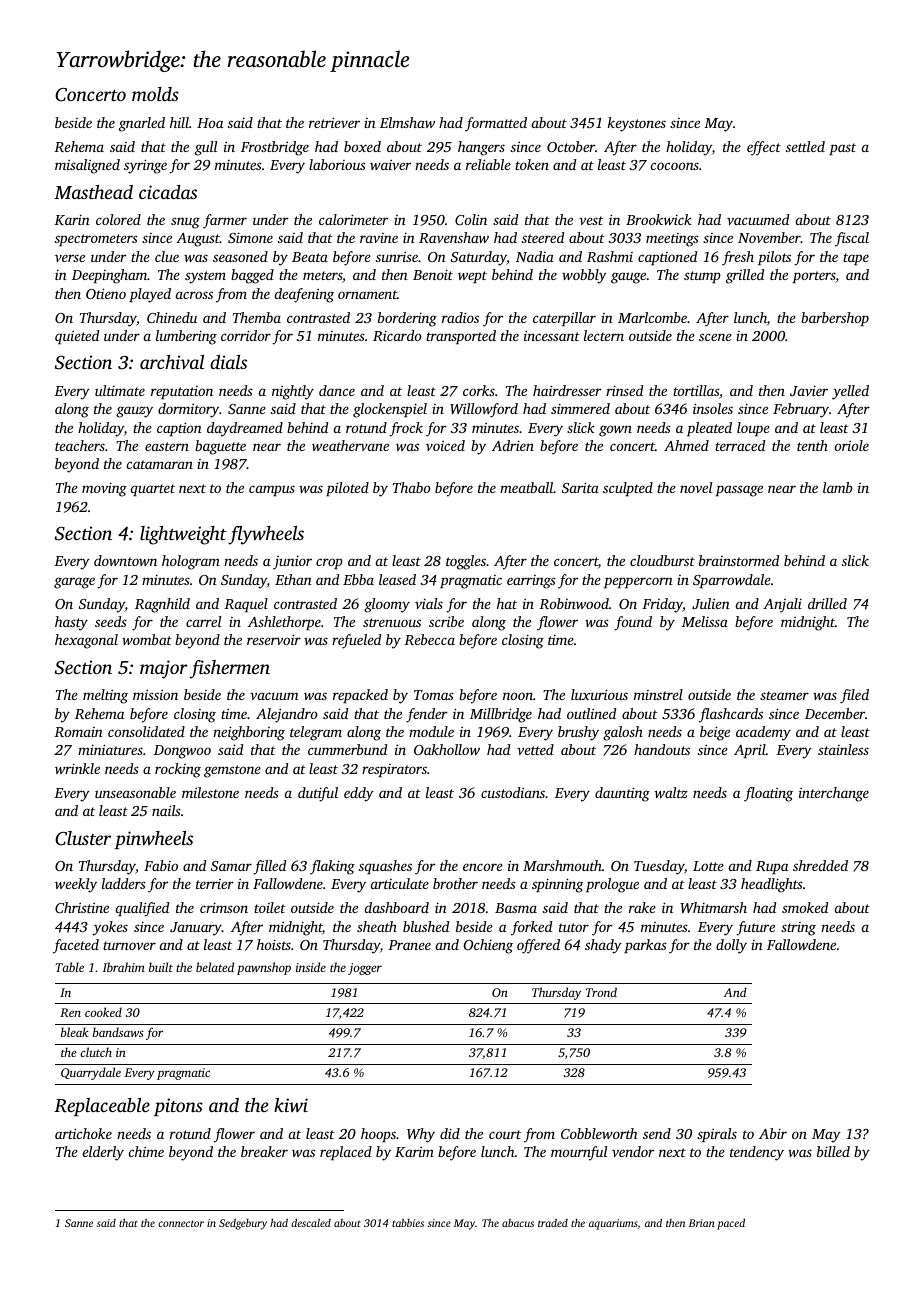  What do you see at coordinates (155, 94) in the image?
I see `molds` at bounding box center [155, 94].
